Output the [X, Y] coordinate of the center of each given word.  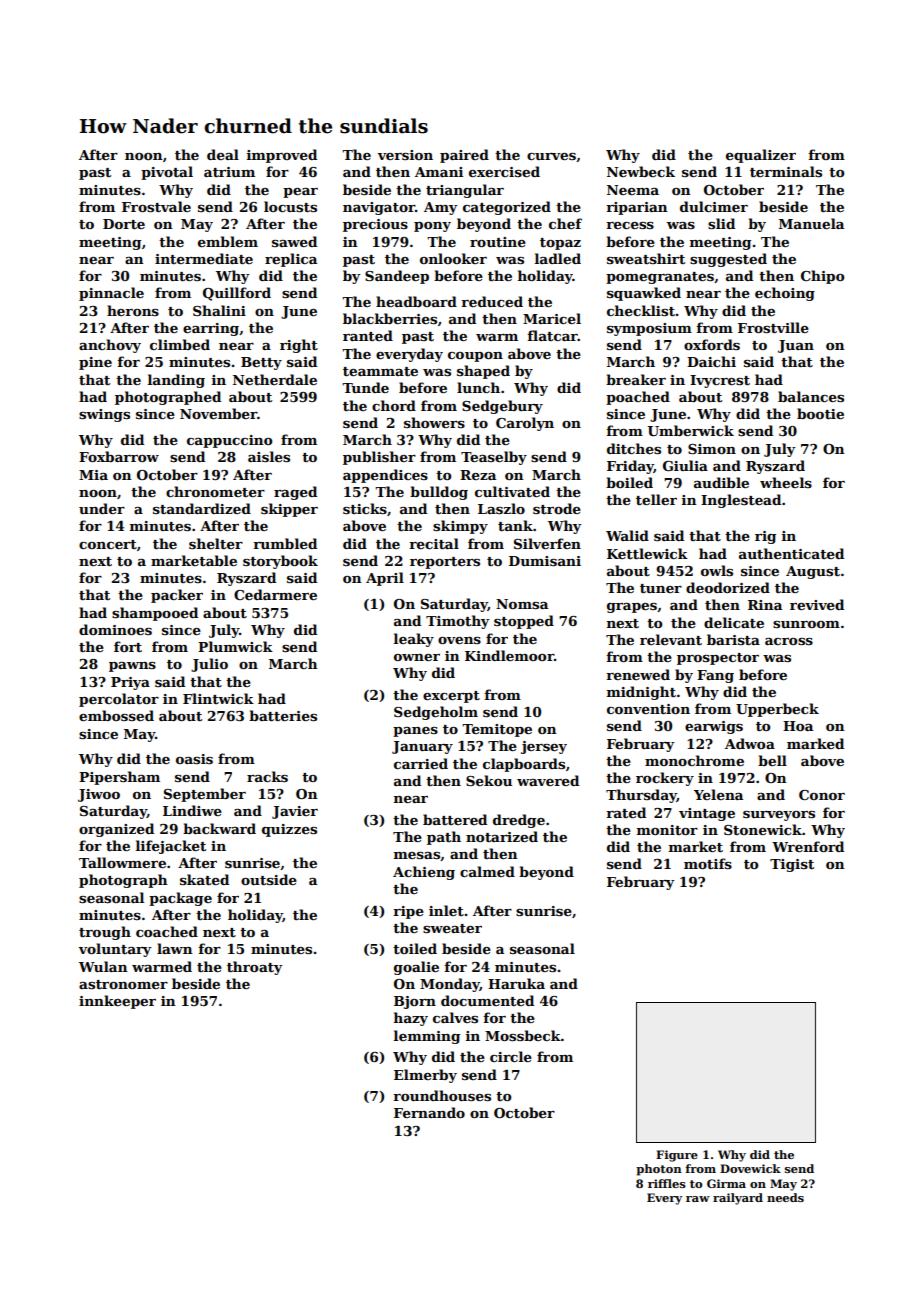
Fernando [429, 1112]
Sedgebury [502, 407]
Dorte [124, 224]
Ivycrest [720, 381]
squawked [644, 294]
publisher [379, 458]
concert [108, 544]
